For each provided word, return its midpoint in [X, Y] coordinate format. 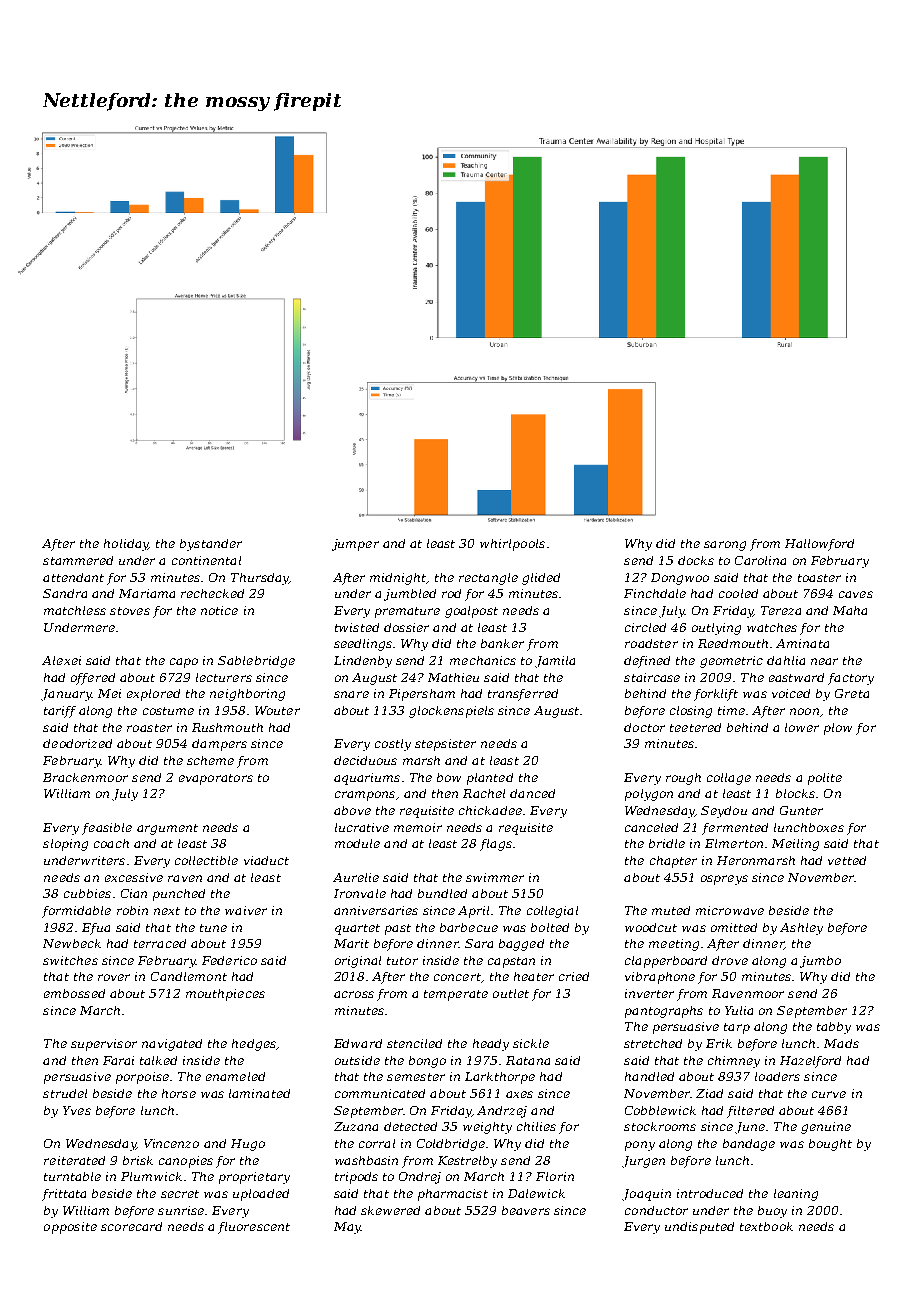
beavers [526, 1210]
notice [219, 610]
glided [541, 579]
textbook [766, 1226]
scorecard [131, 1226]
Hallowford [819, 545]
